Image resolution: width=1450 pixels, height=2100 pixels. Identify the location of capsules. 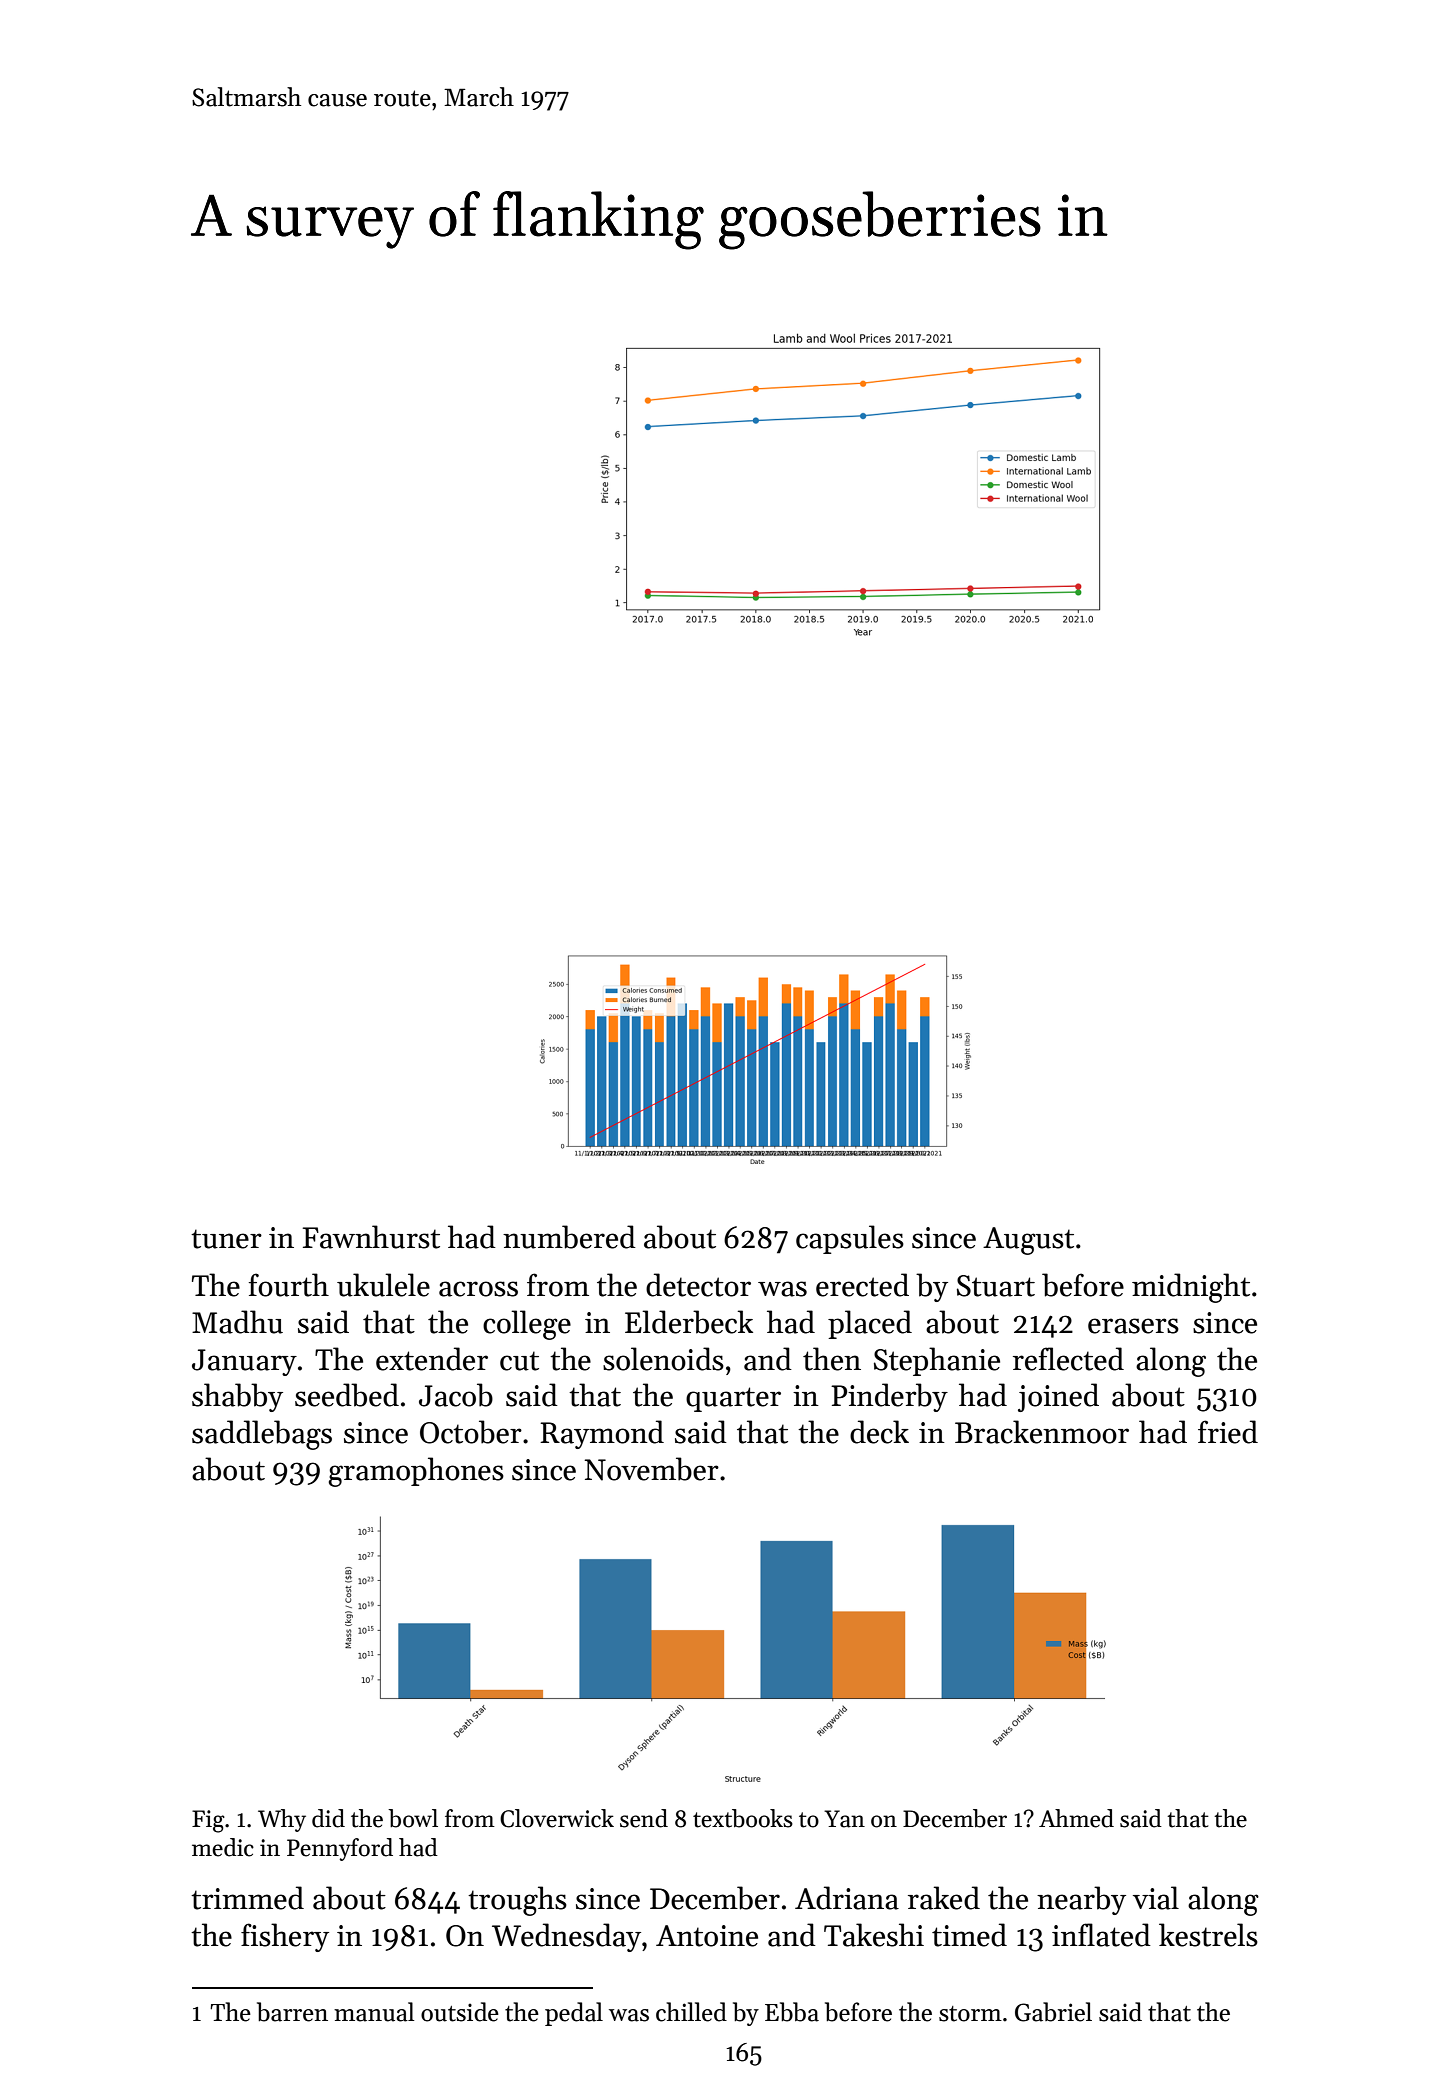
(850, 1239).
